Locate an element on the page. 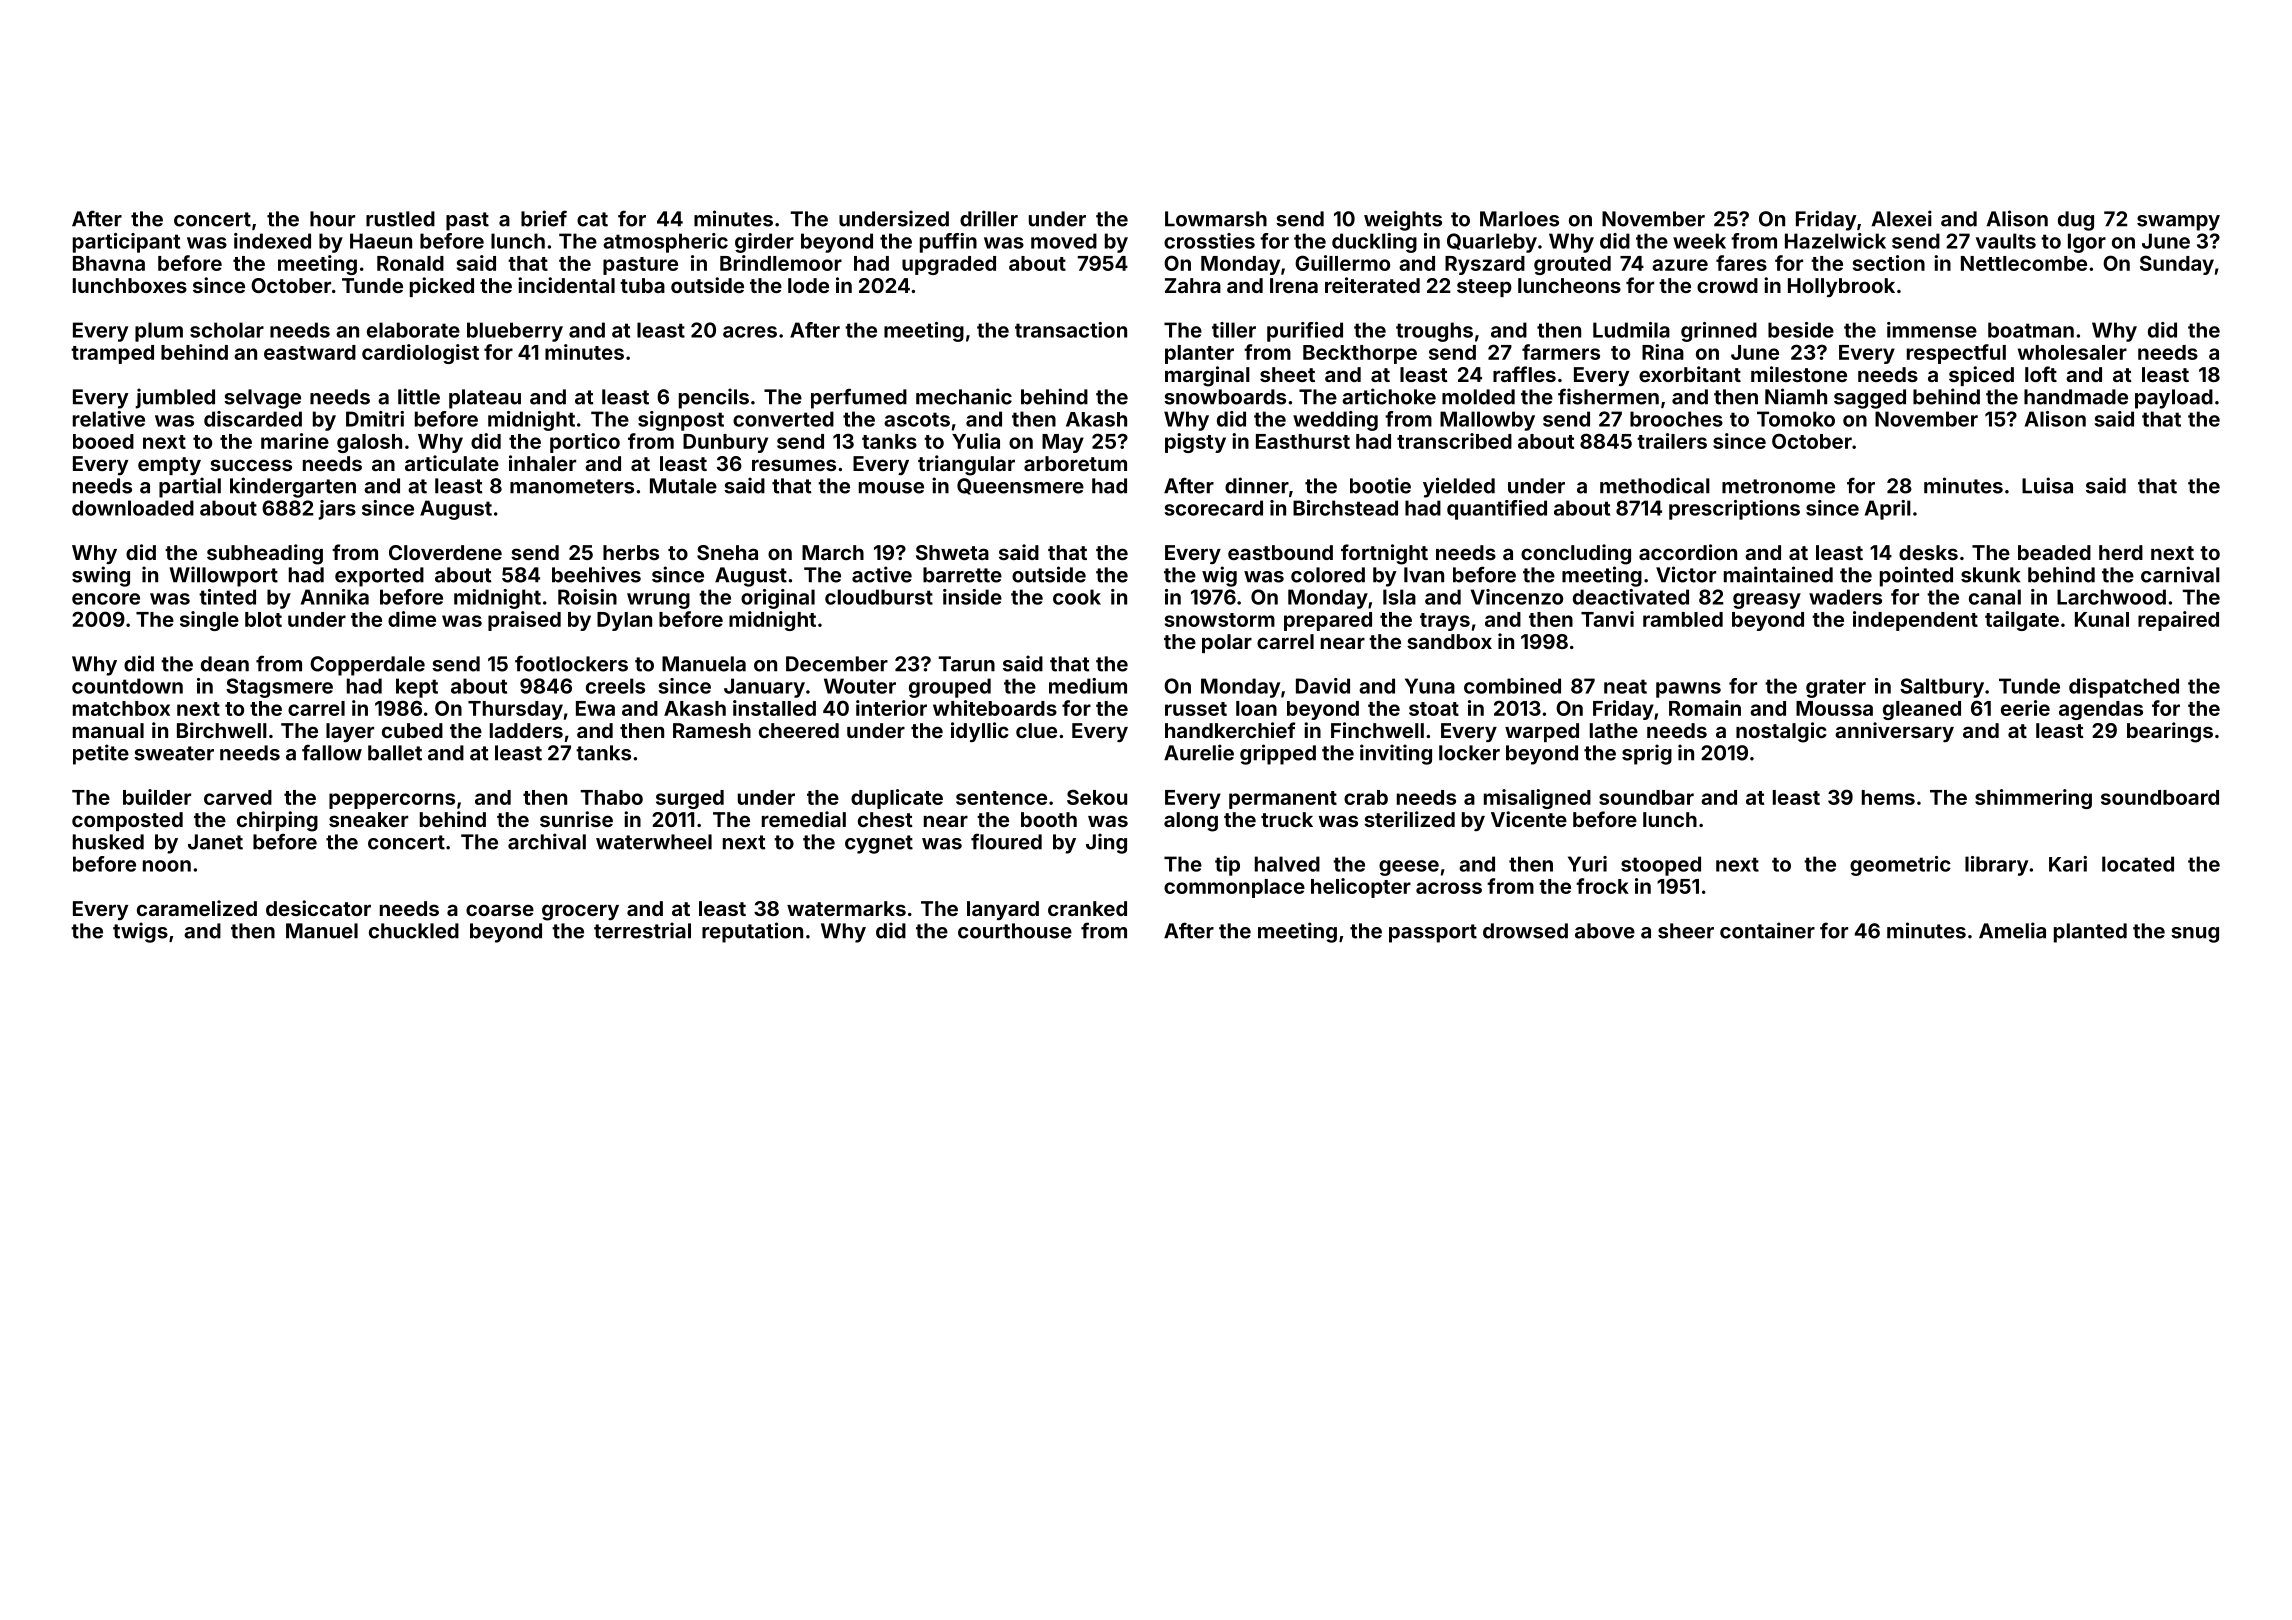  Bhavna is located at coordinates (109, 263).
